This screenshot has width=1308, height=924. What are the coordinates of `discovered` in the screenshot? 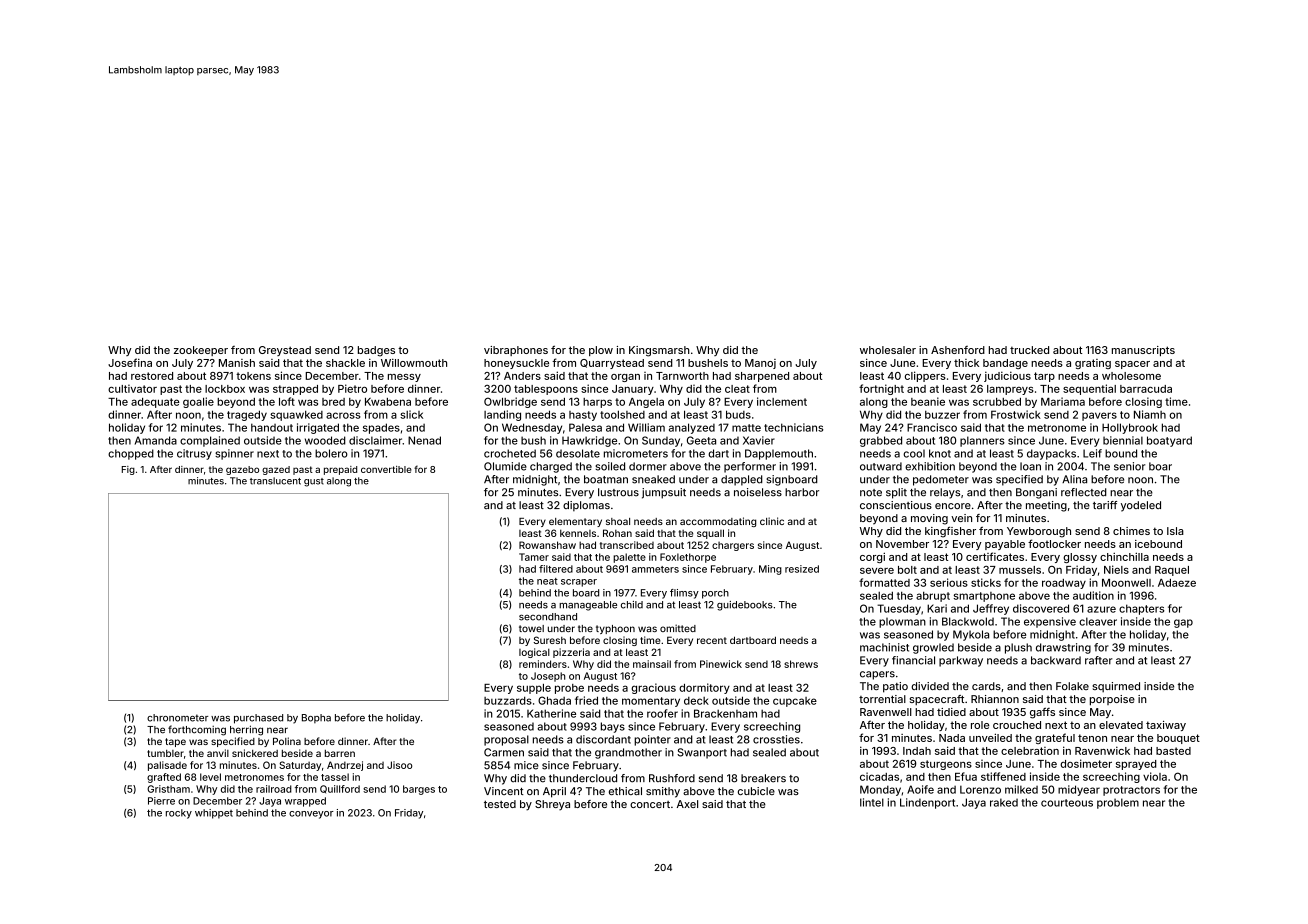 It's located at (1041, 608).
